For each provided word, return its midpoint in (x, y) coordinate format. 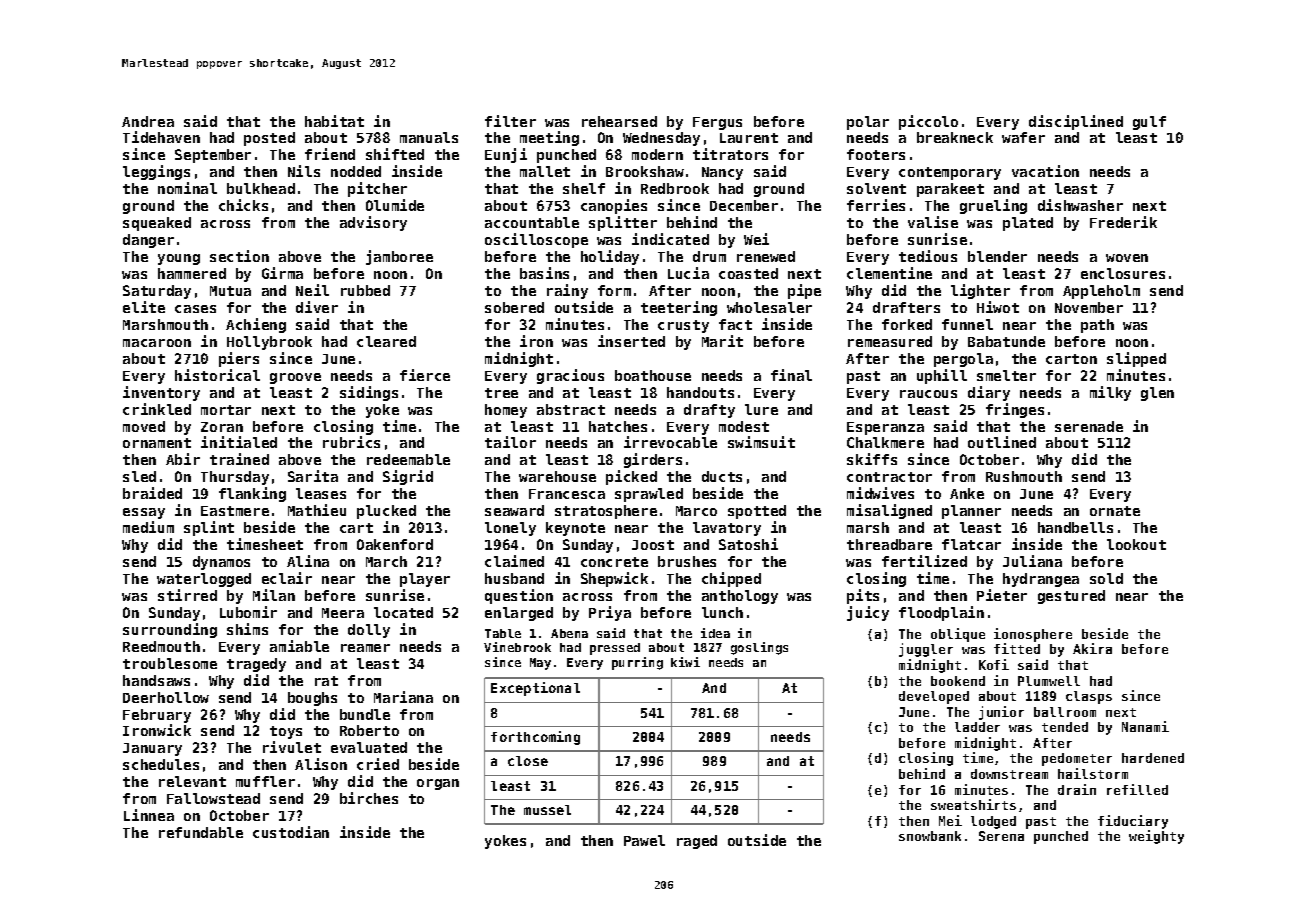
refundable (201, 832)
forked (907, 324)
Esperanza (885, 428)
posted (269, 139)
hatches (618, 426)
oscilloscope (536, 240)
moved (144, 426)
